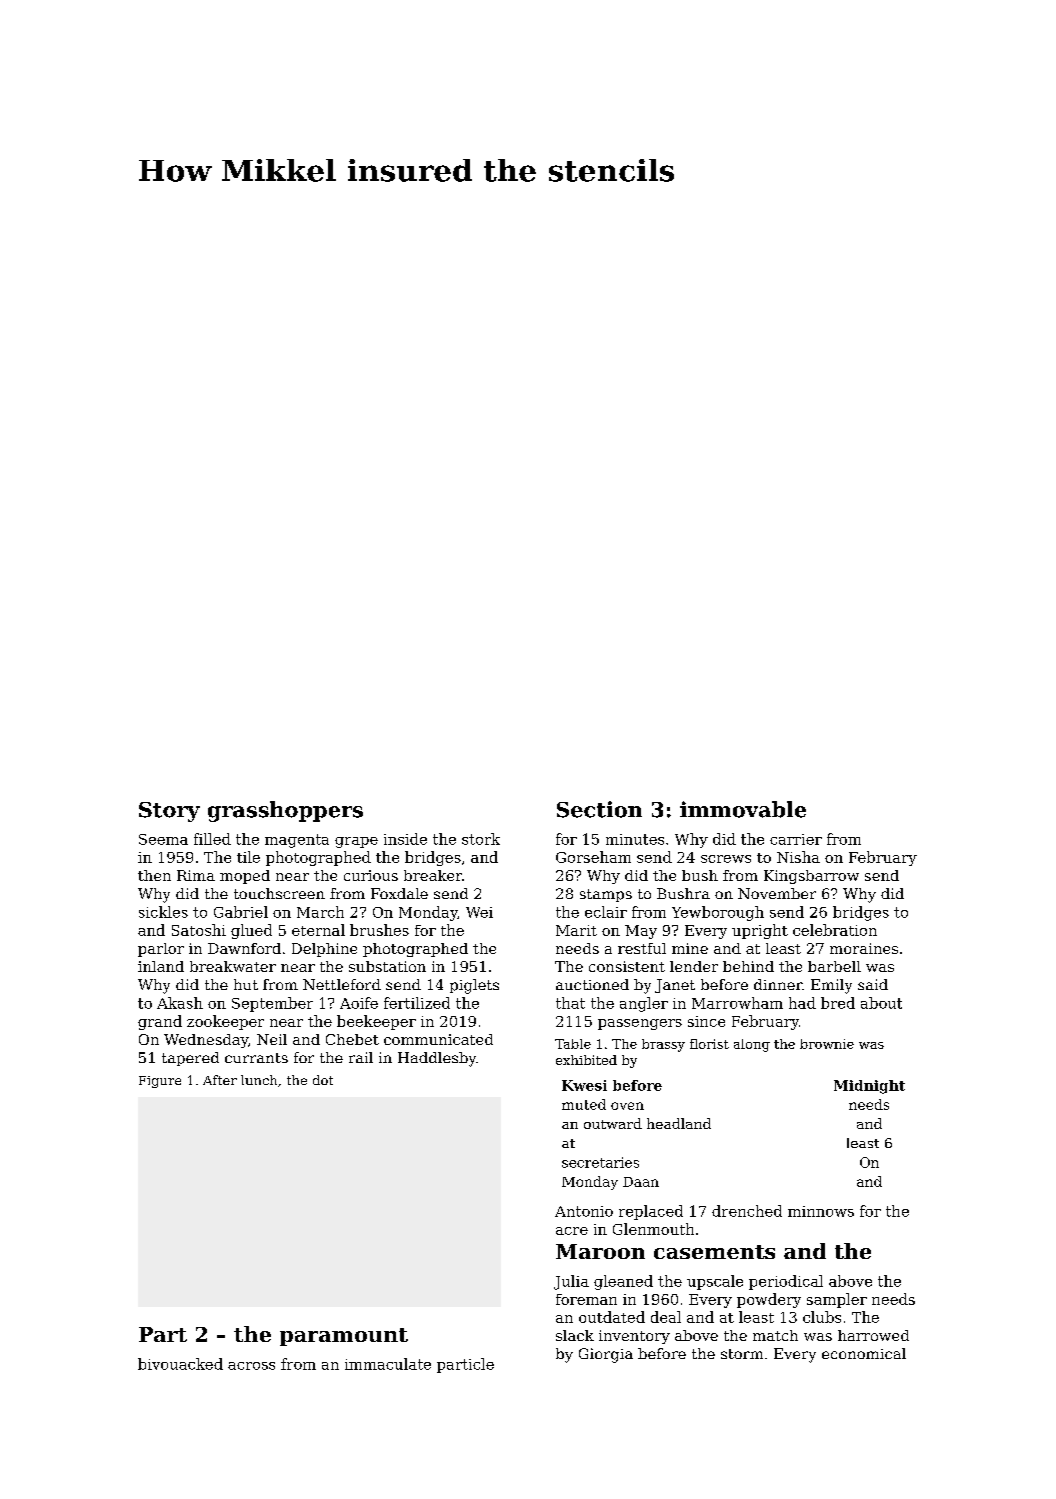 Image resolution: width=1056 pixels, height=1499 pixels. Describe the element at coordinates (575, 1335) in the document. I see `slack` at that location.
